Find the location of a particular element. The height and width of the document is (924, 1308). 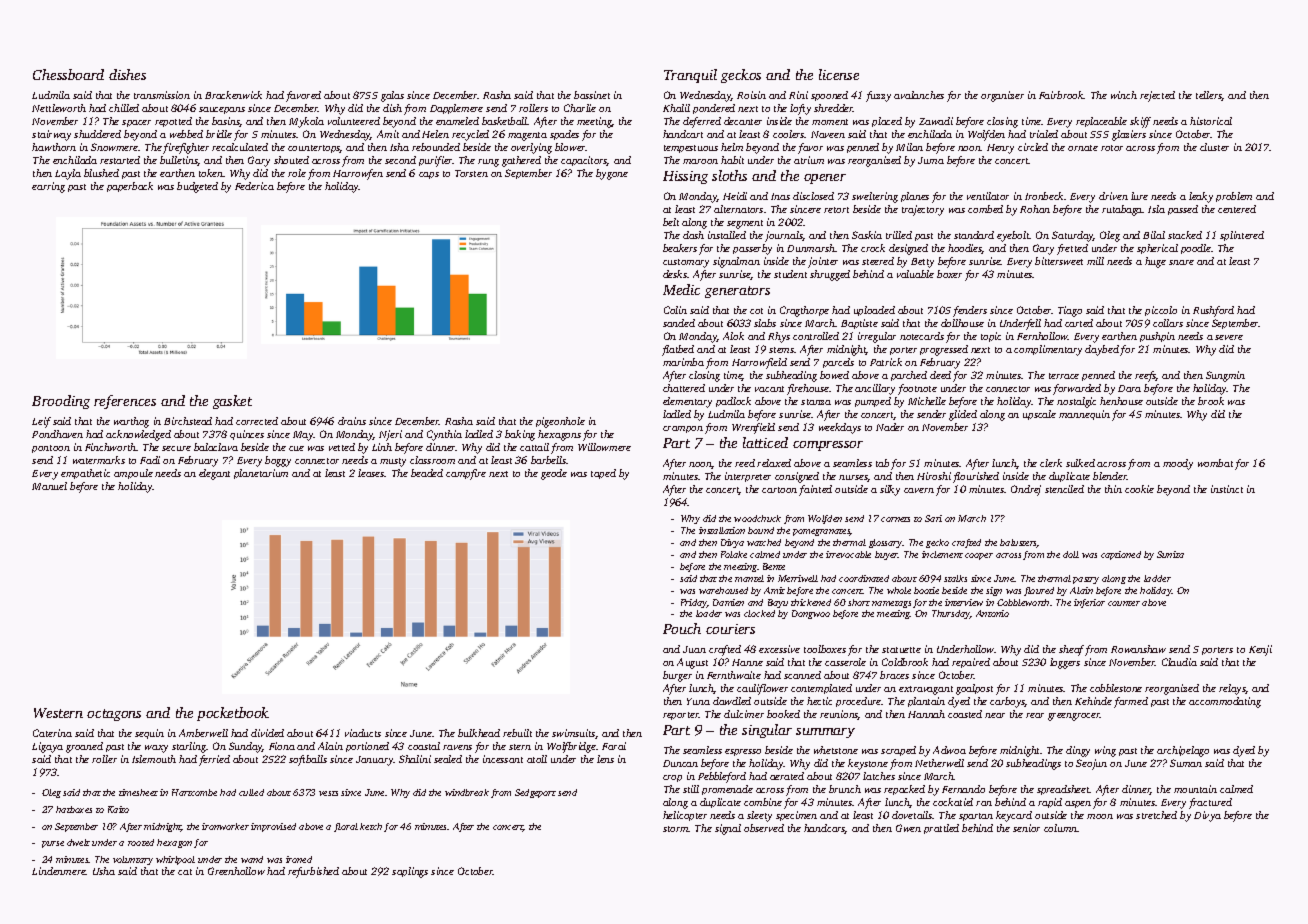

organizer is located at coordinates (1002, 96).
